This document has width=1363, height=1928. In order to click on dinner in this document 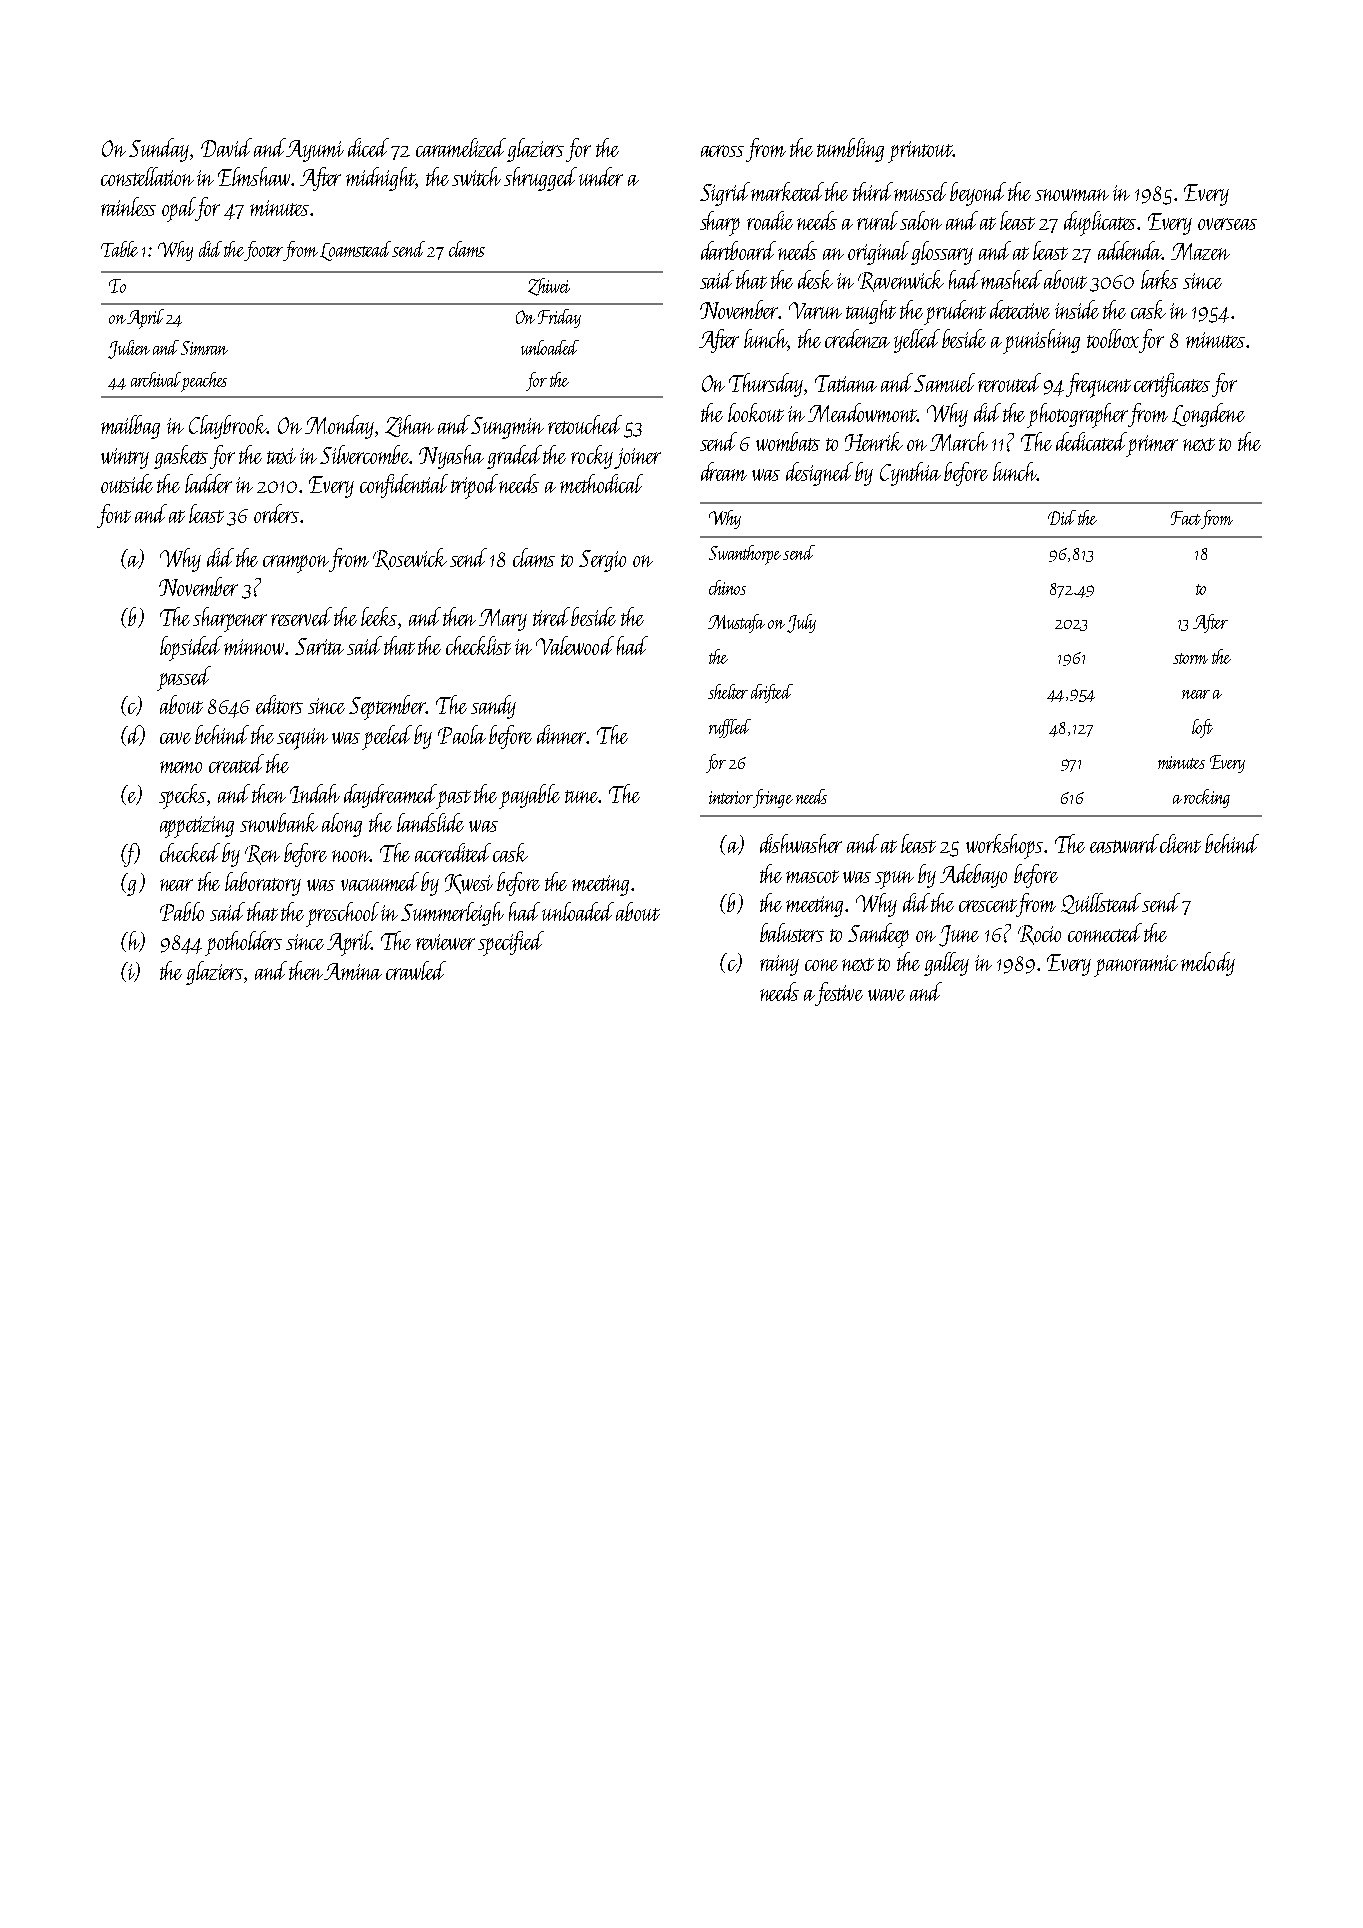, I will do `click(562, 734)`.
